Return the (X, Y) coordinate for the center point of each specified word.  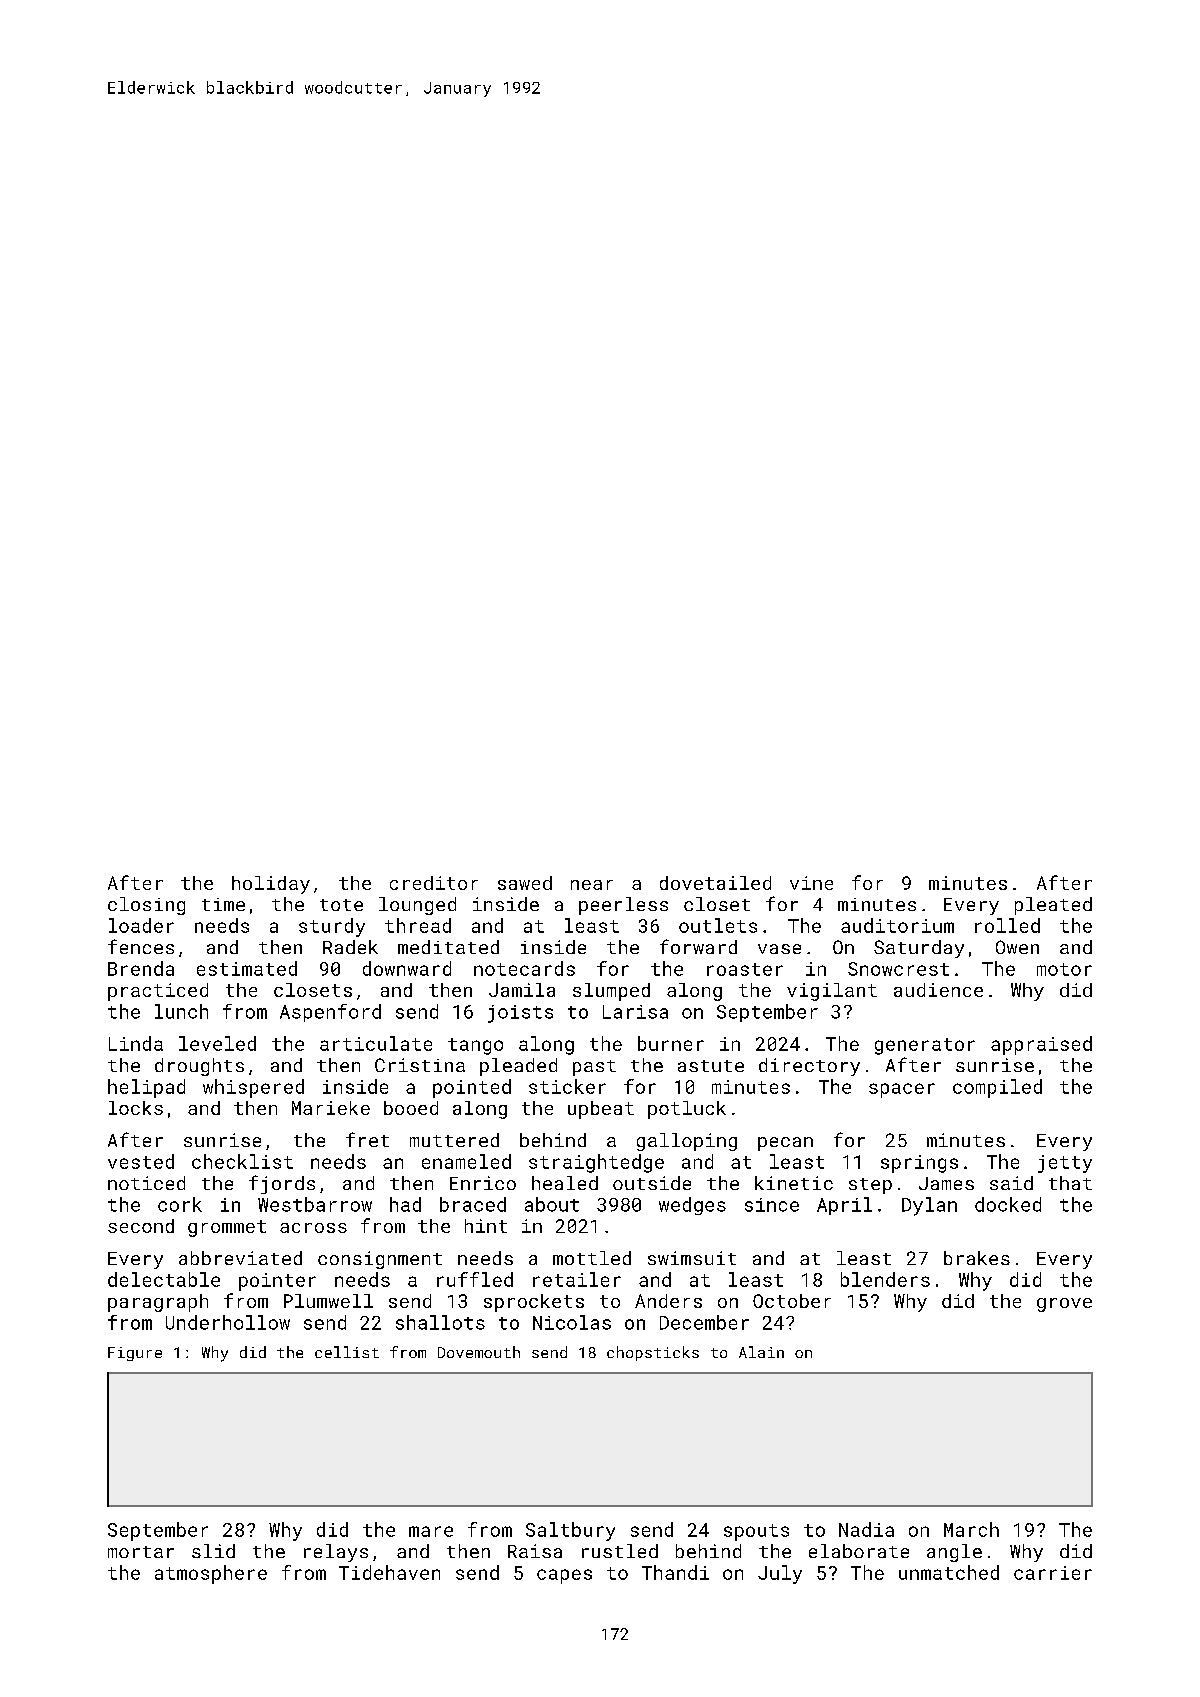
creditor (434, 883)
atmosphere (211, 1574)
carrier (1053, 1573)
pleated (1053, 906)
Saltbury (570, 1531)
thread (418, 925)
